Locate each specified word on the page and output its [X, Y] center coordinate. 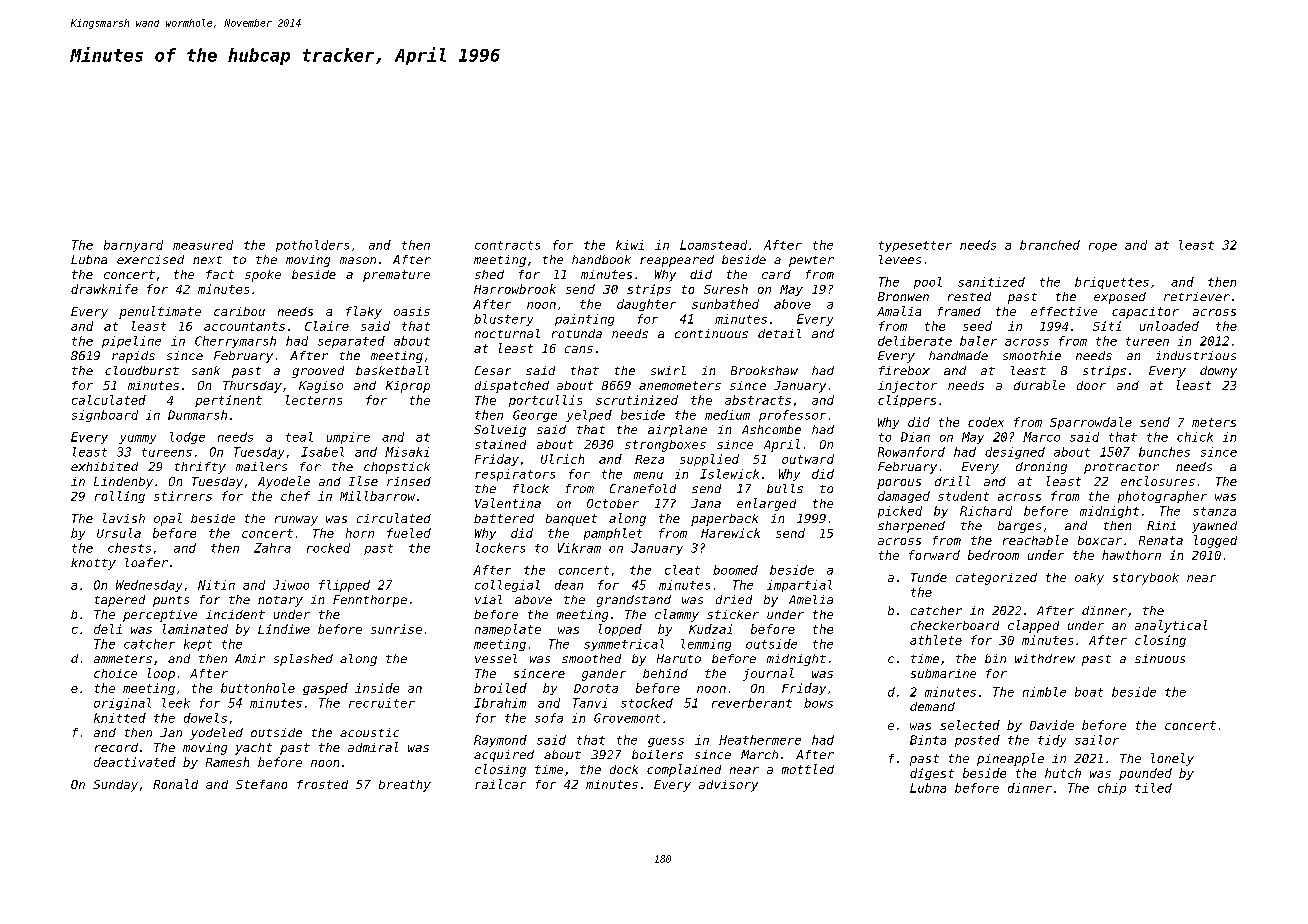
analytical [1171, 626]
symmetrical [624, 645]
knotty [93, 564]
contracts [507, 245]
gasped [325, 689]
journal [768, 674]
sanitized [991, 282]
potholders [312, 246]
